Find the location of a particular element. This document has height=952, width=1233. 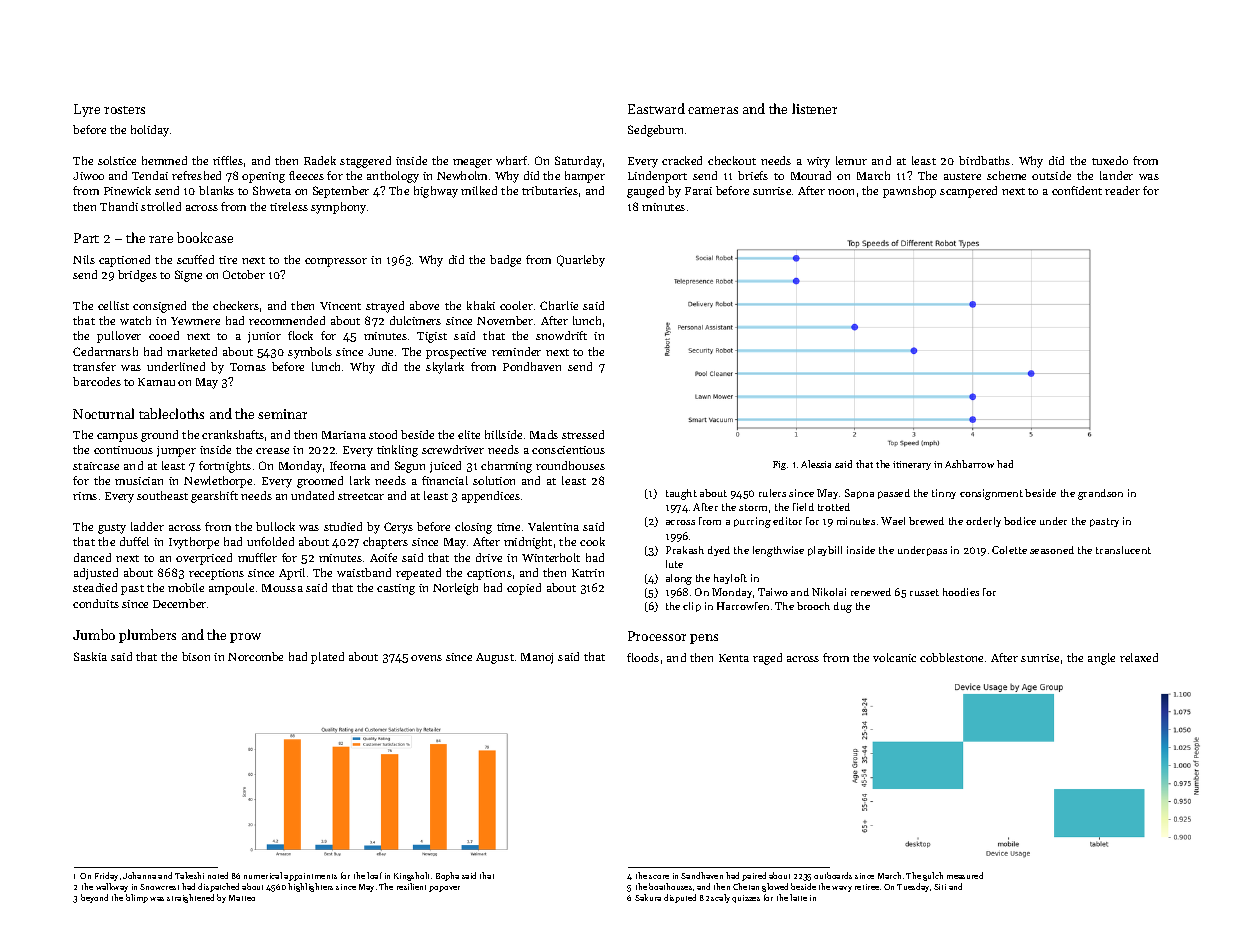

compressor is located at coordinates (336, 262).
